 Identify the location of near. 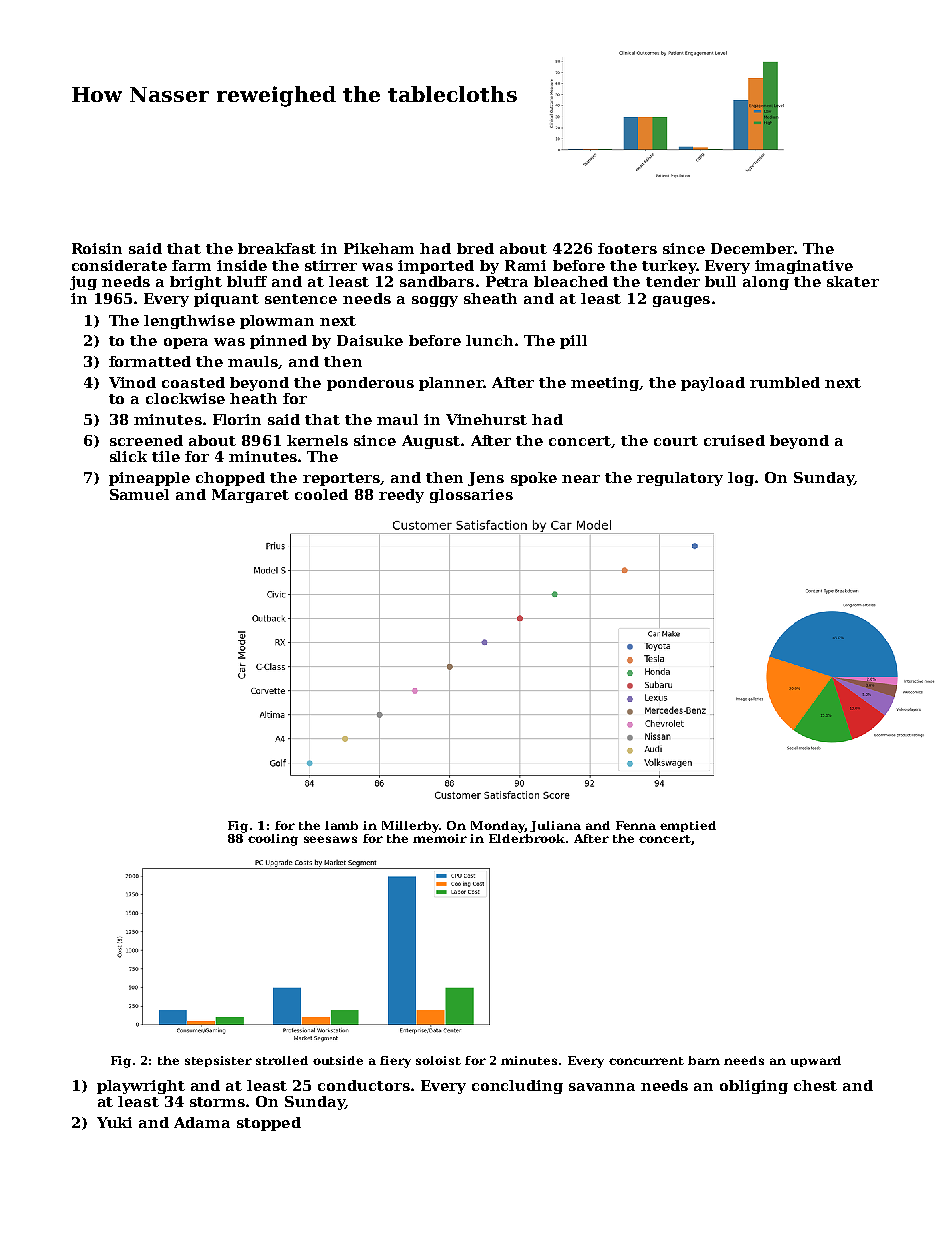
(581, 479).
